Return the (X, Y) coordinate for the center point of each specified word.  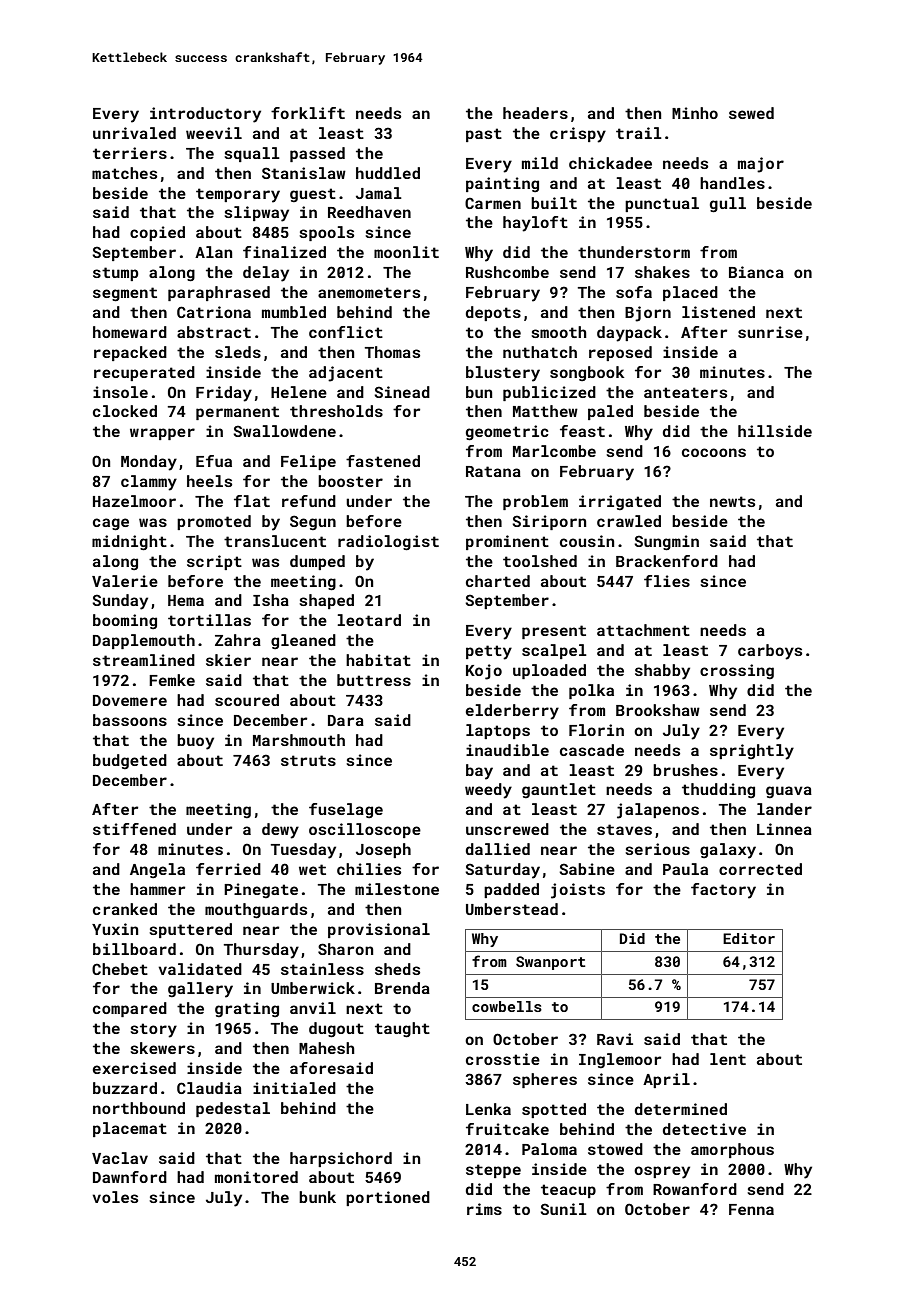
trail (639, 133)
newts (732, 501)
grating (247, 1010)
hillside (775, 431)
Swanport (550, 963)
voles (115, 1197)
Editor (749, 938)
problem (535, 502)
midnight (129, 543)
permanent (237, 413)
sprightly (752, 752)
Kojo (484, 672)
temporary (238, 195)
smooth (559, 332)
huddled (388, 173)
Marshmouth (299, 740)
